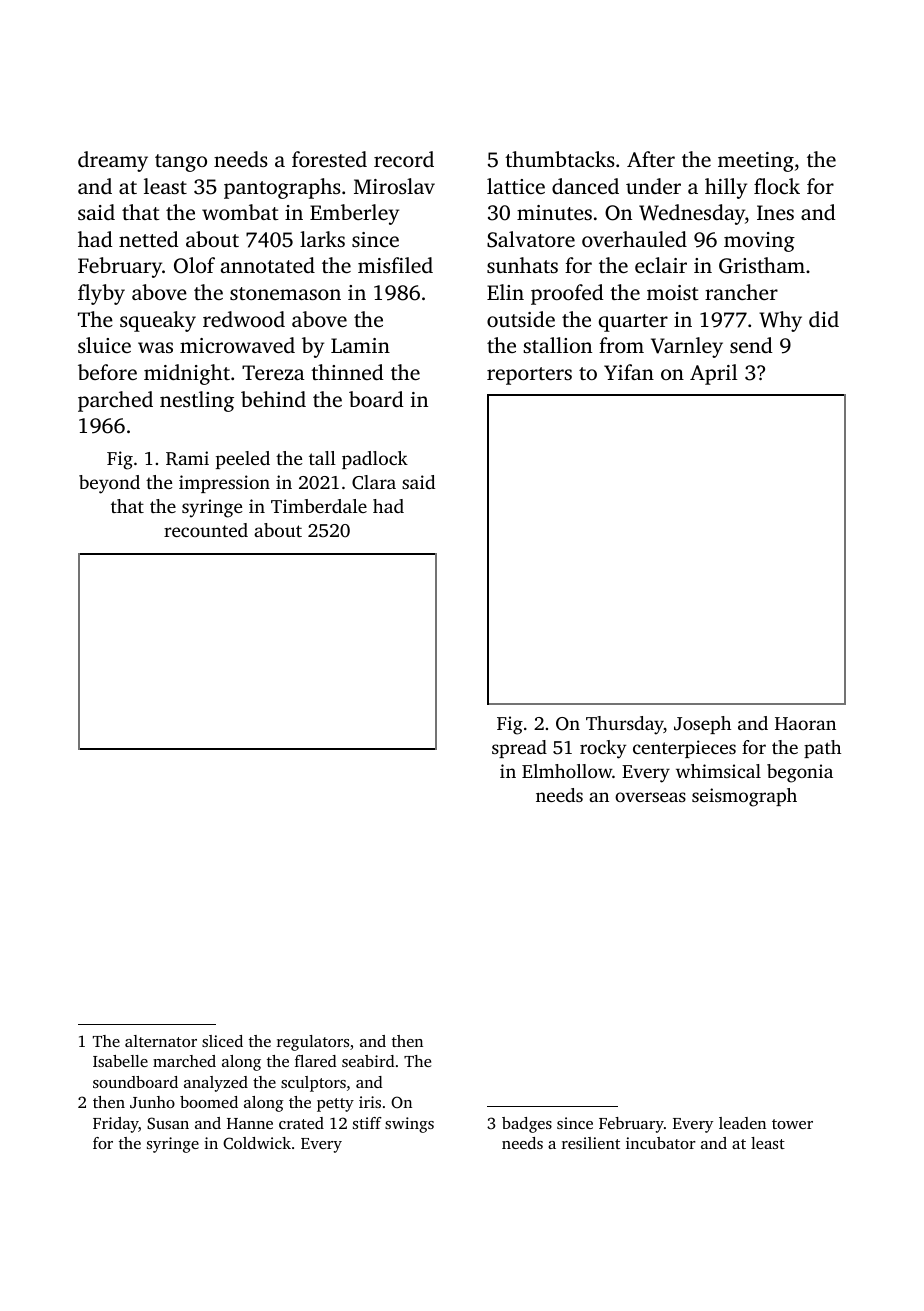 The image size is (924, 1311). Describe the element at coordinates (368, 1061) in the image. I see `seabird` at that location.
